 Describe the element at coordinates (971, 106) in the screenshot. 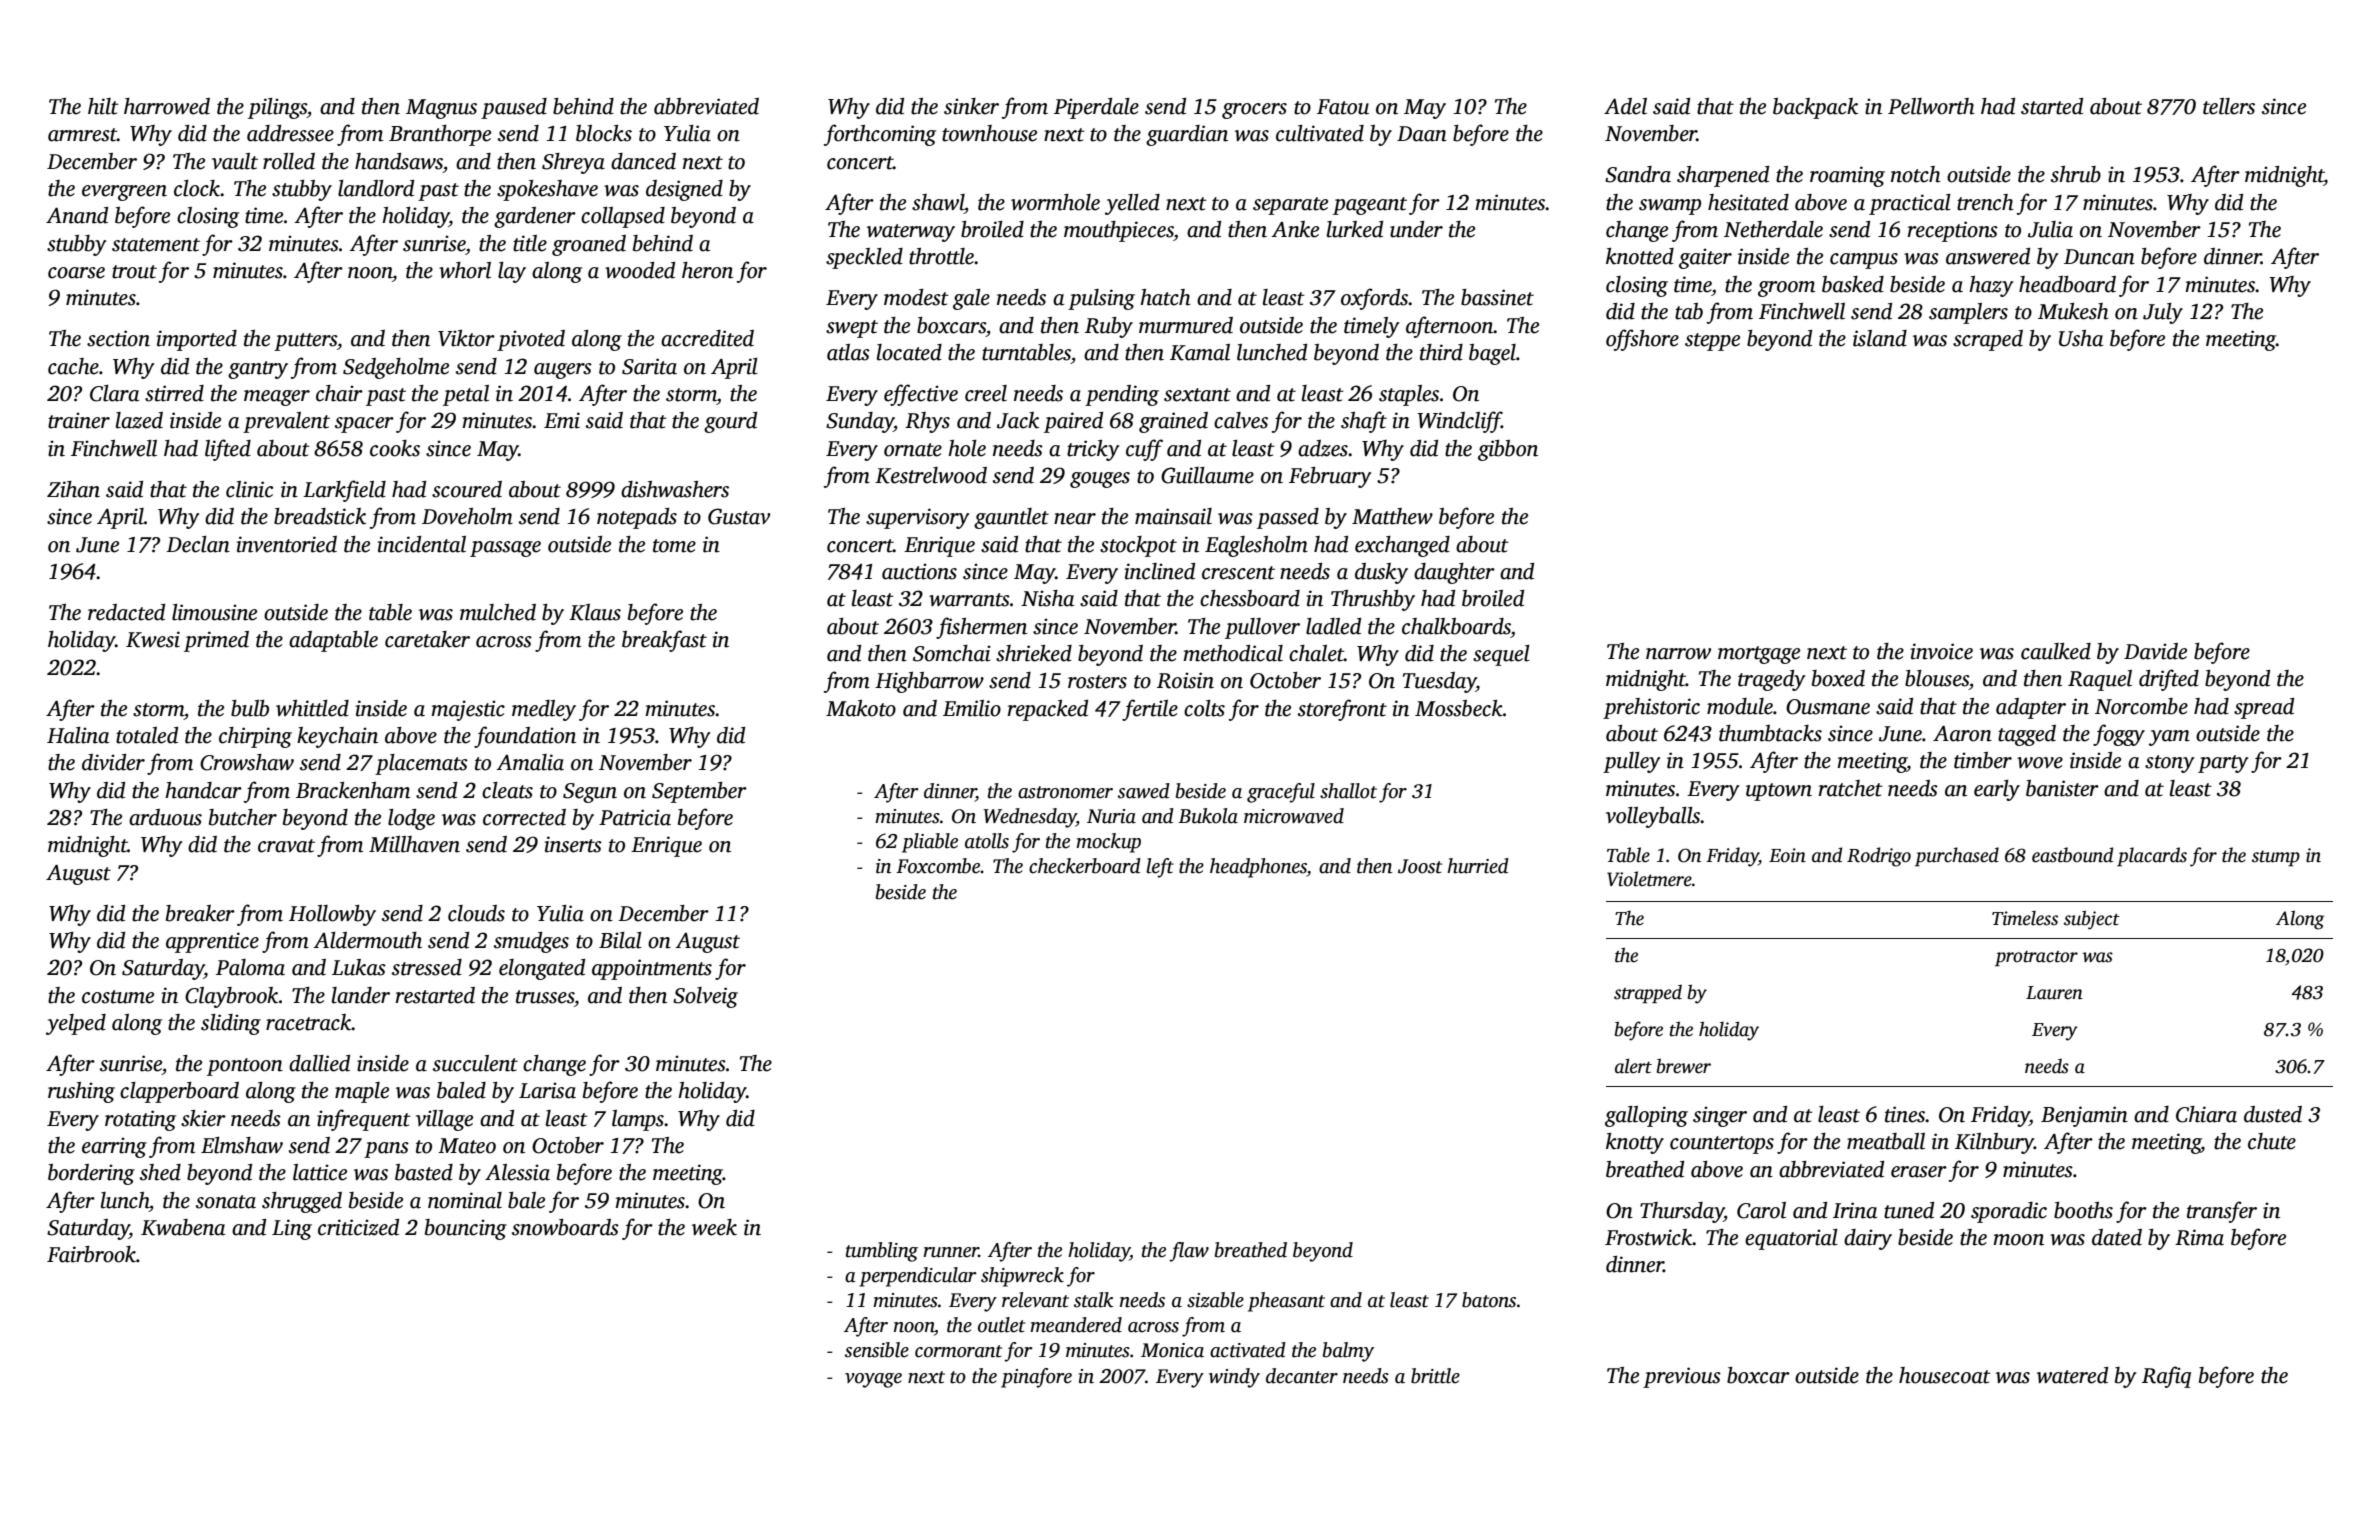

I see `sinker` at that location.
